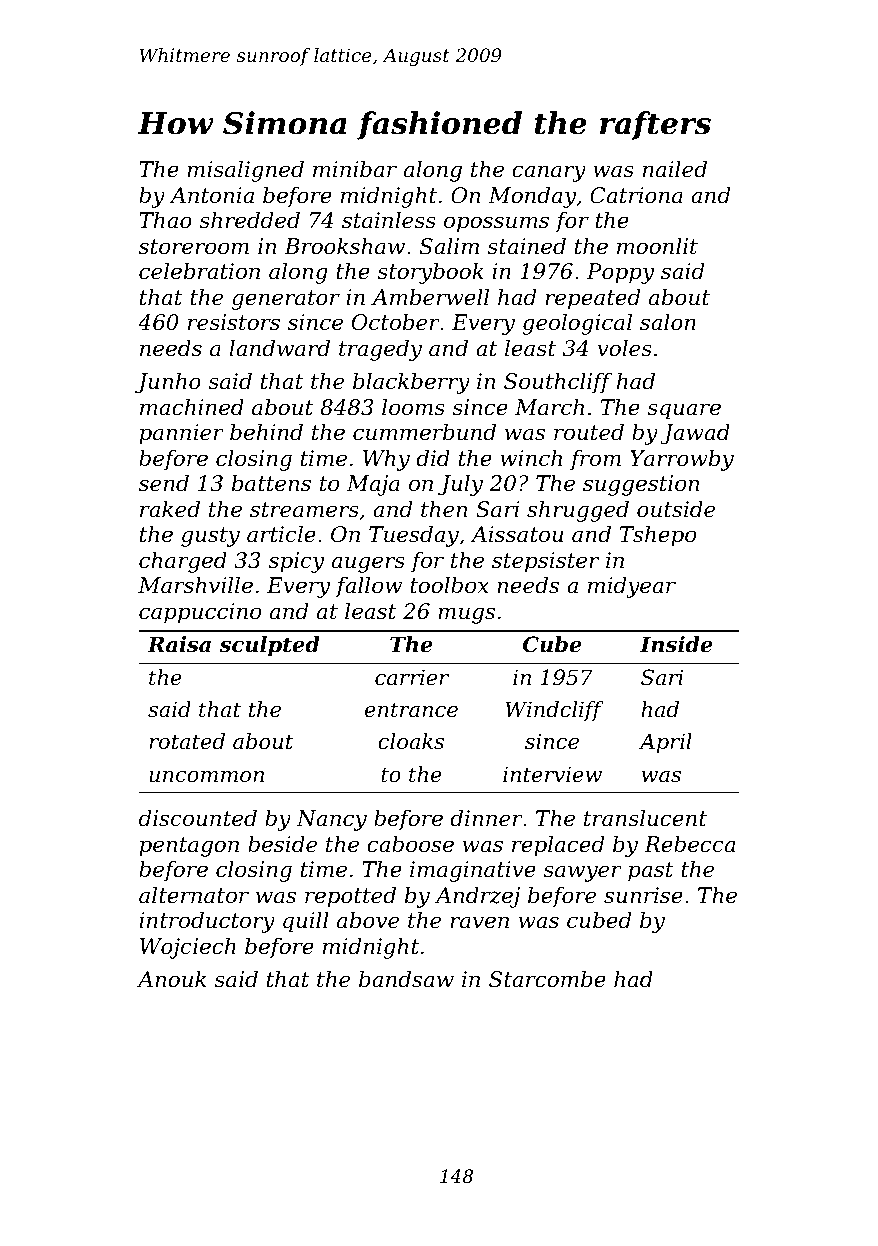 Image resolution: width=878 pixels, height=1246 pixels. I want to click on gusty, so click(210, 537).
